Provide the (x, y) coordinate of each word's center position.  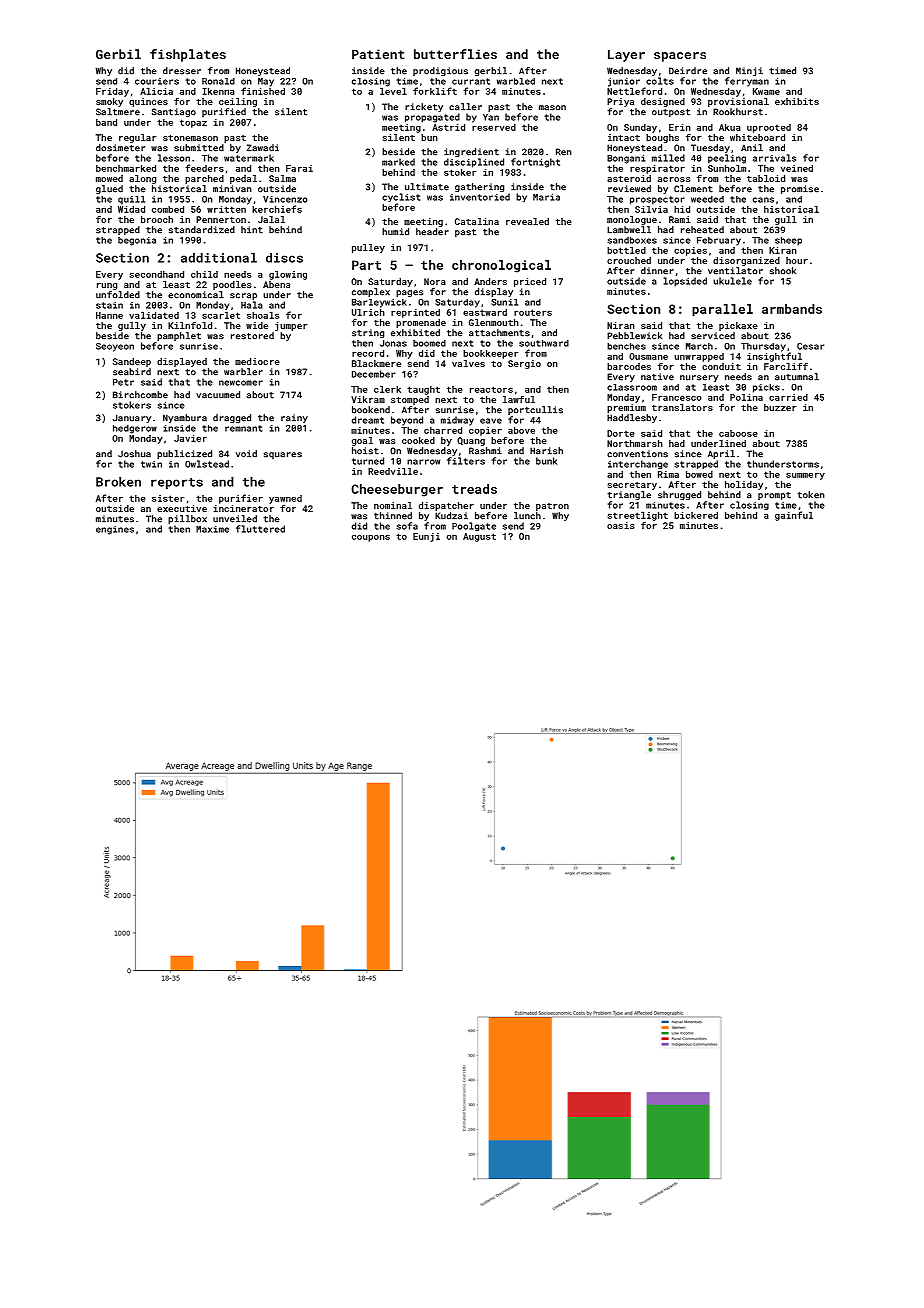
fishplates (188, 55)
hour (797, 260)
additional (219, 258)
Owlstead (207, 464)
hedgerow (135, 429)
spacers (680, 57)
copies (690, 251)
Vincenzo (285, 199)
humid (395, 232)
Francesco (677, 397)
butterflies (455, 54)
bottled (626, 250)
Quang (471, 441)
